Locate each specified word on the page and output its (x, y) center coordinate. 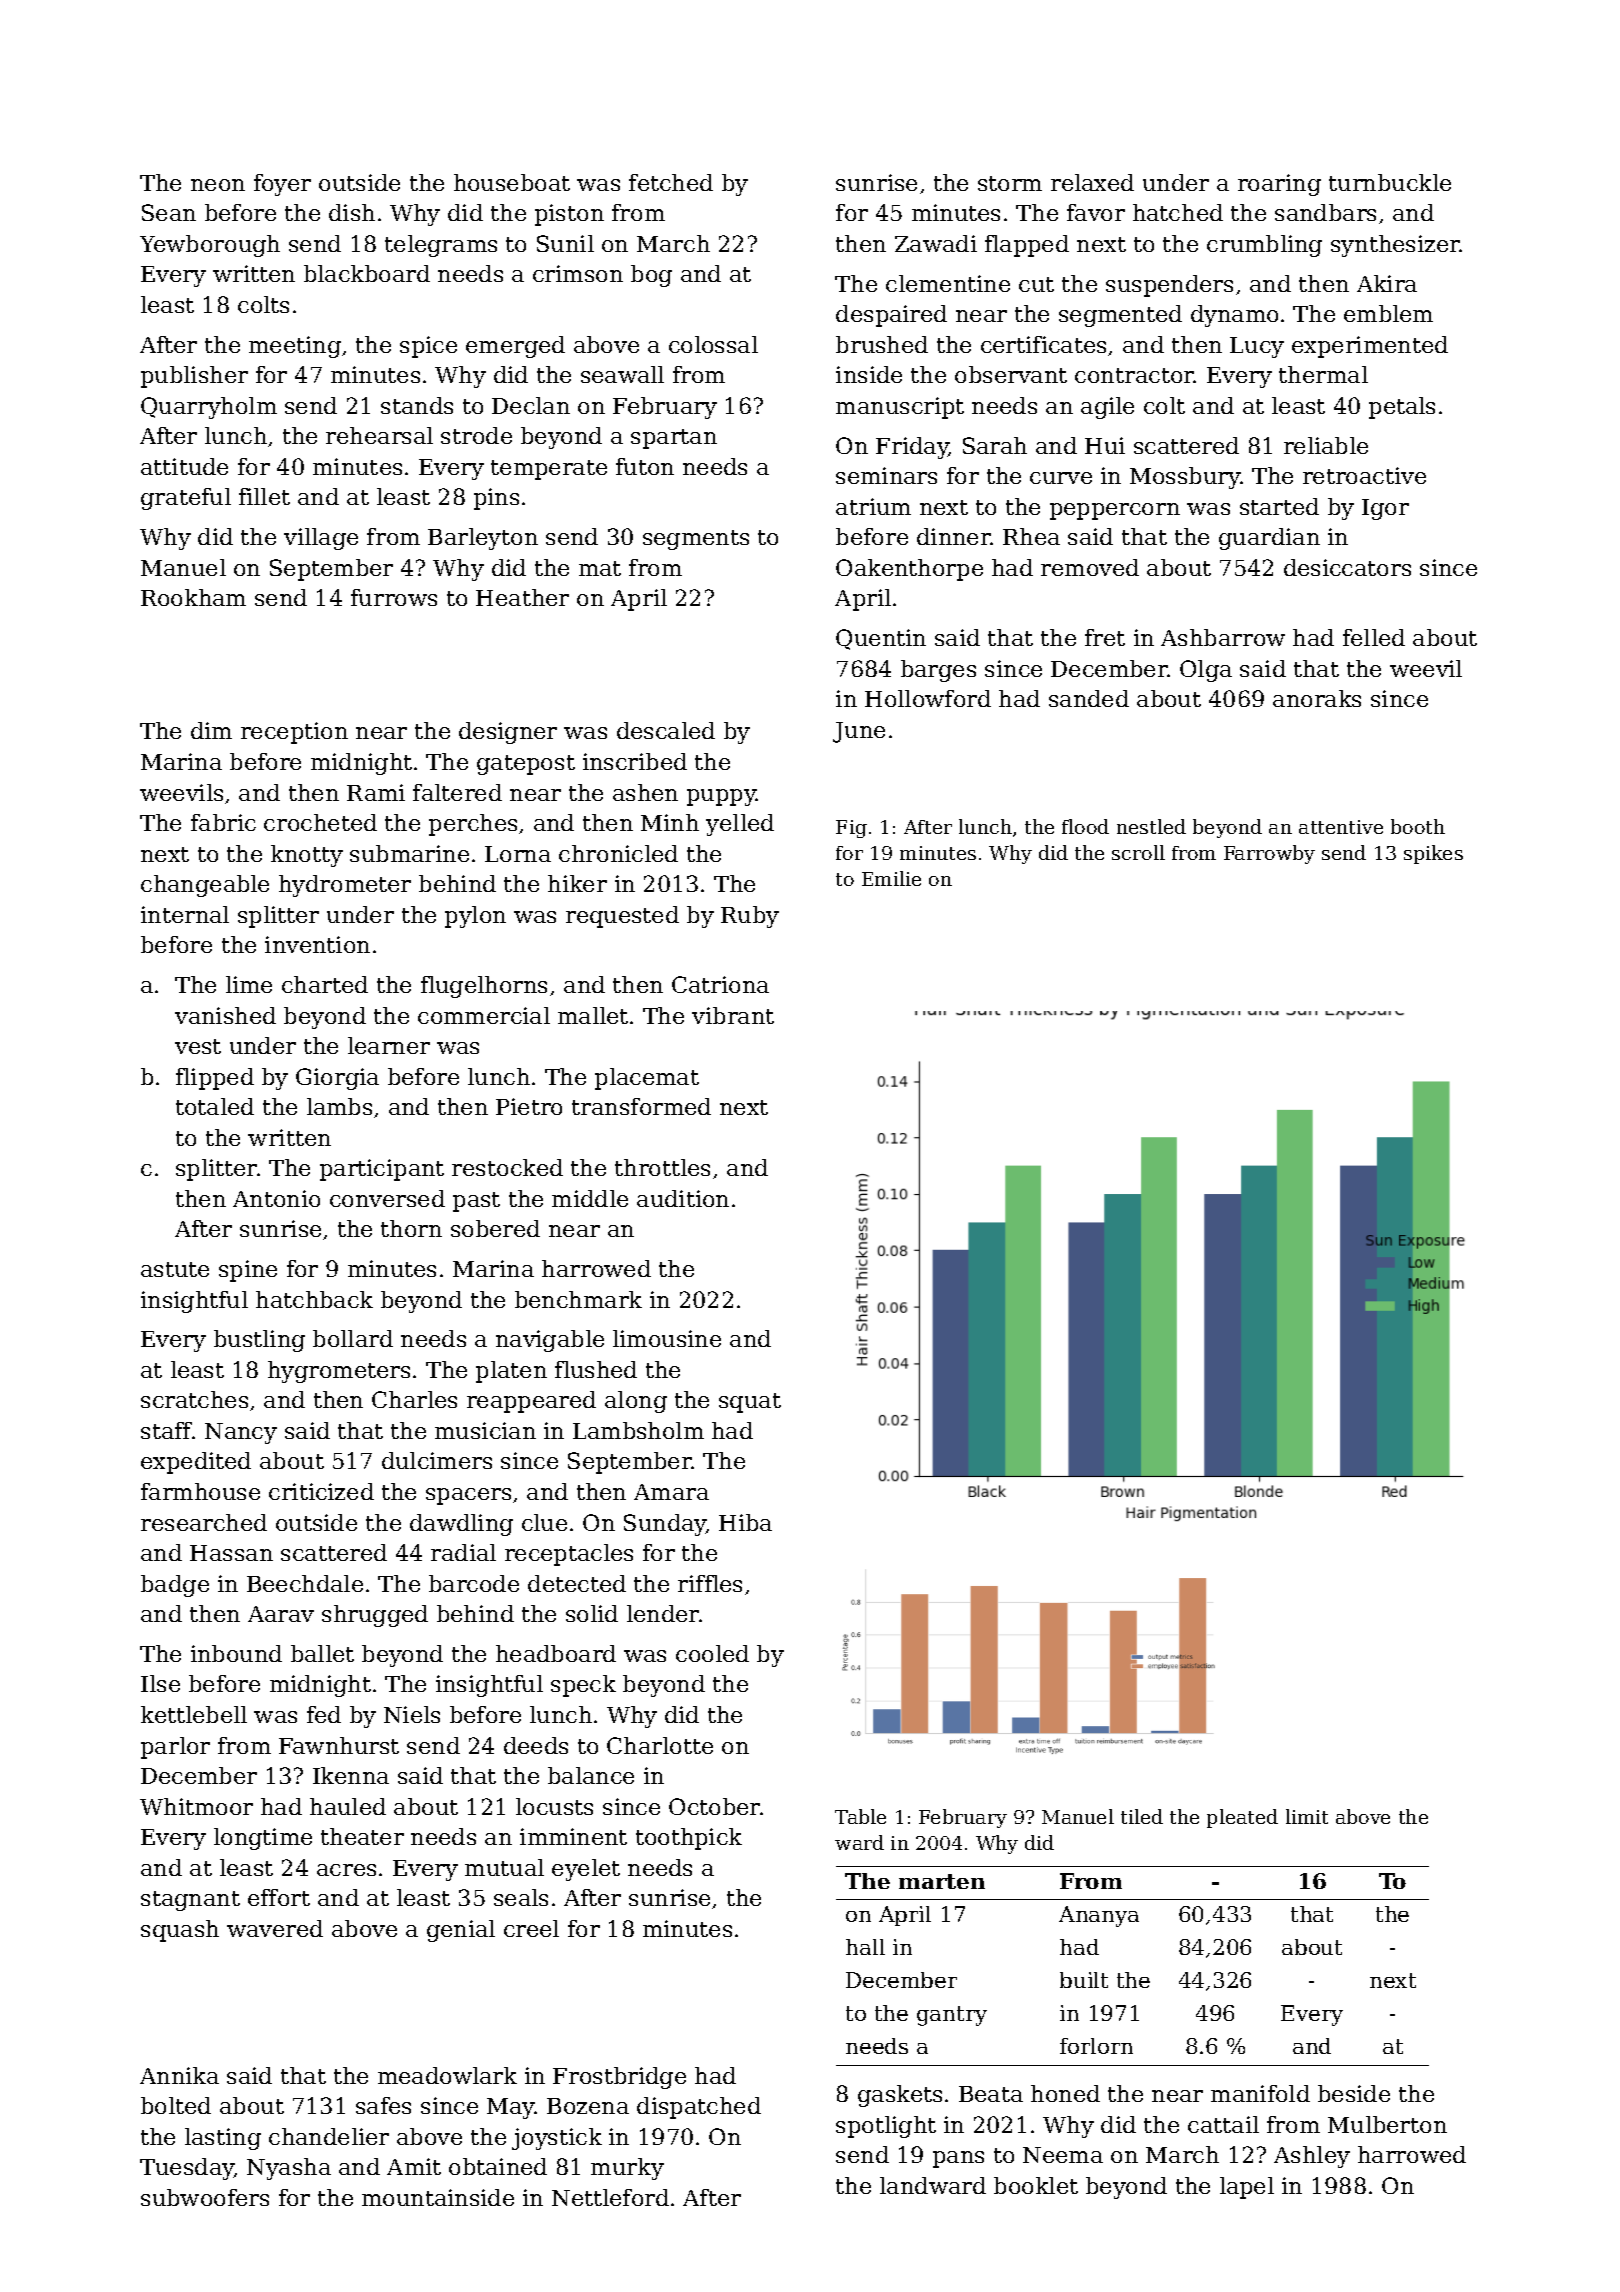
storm (1010, 183)
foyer (282, 185)
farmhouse (200, 1491)
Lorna (518, 854)
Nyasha (289, 2169)
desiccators (1347, 567)
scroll (1138, 852)
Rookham (193, 597)
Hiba (745, 1522)
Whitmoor (196, 1806)
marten (942, 1881)
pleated (1242, 1818)
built (1084, 1980)
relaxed (1092, 182)
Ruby (750, 917)
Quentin (881, 639)
